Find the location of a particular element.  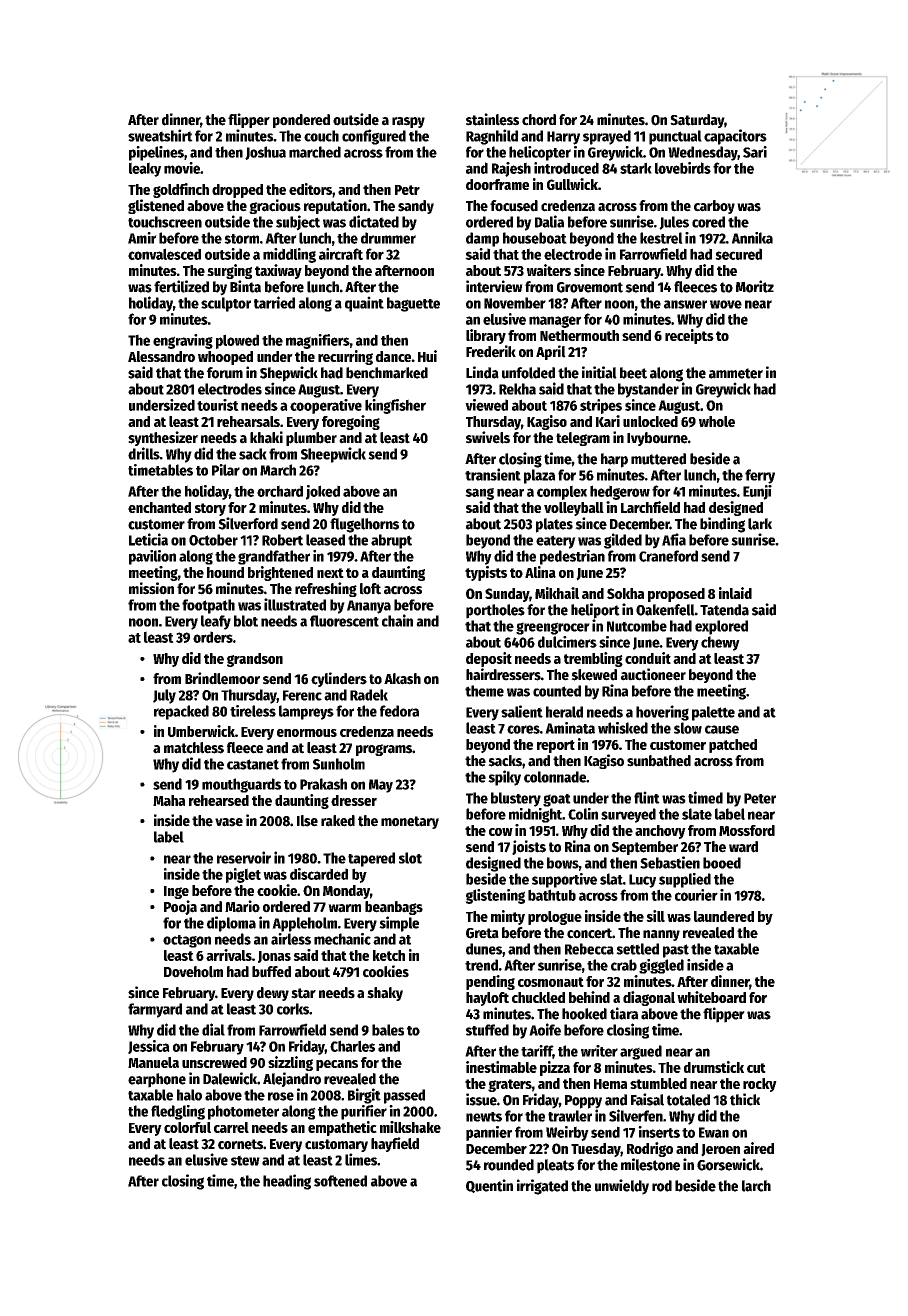

recurring is located at coordinates (345, 357).
